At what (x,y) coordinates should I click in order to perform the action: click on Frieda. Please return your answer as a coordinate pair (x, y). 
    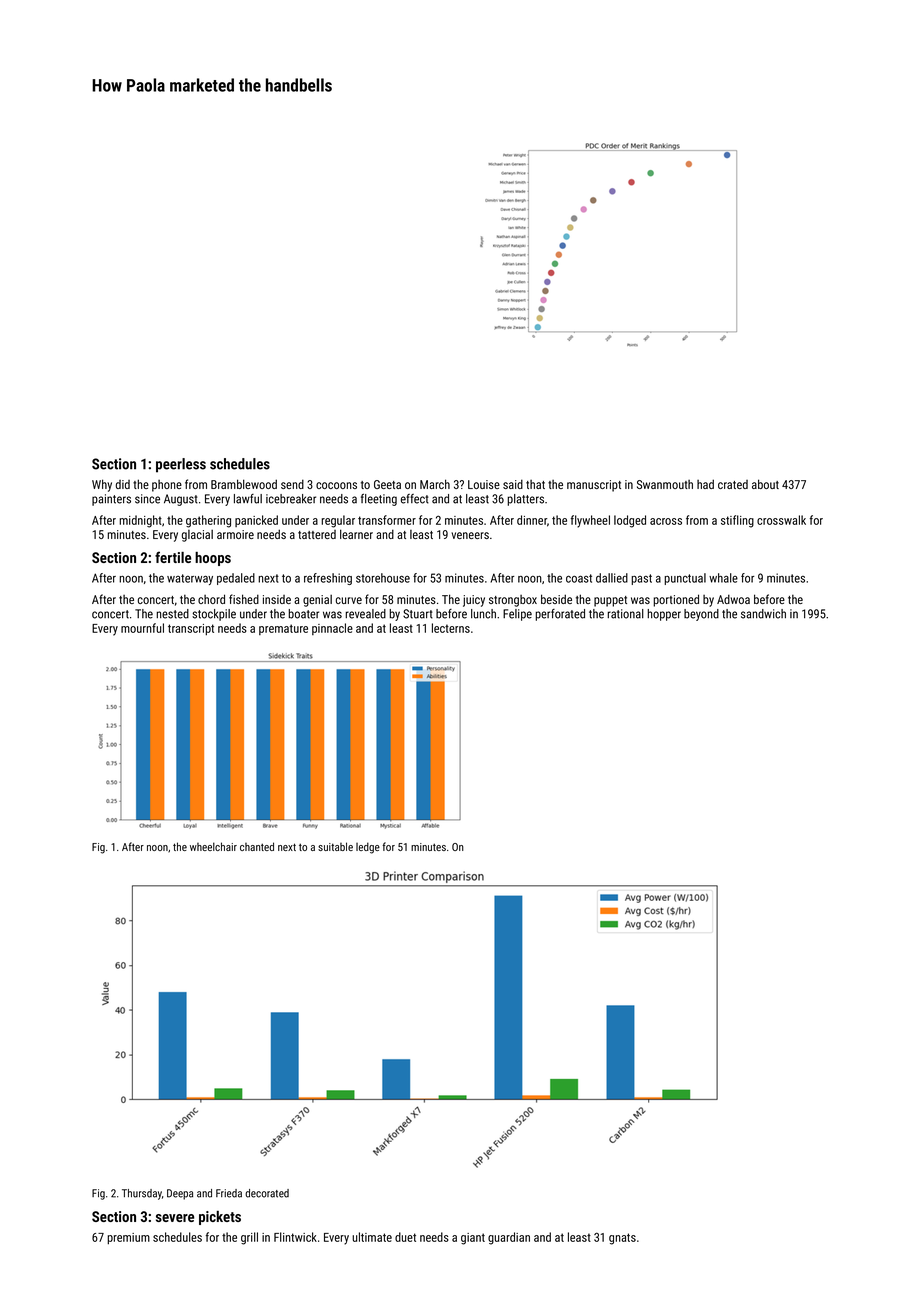
    Looking at the image, I should click on (229, 1193).
